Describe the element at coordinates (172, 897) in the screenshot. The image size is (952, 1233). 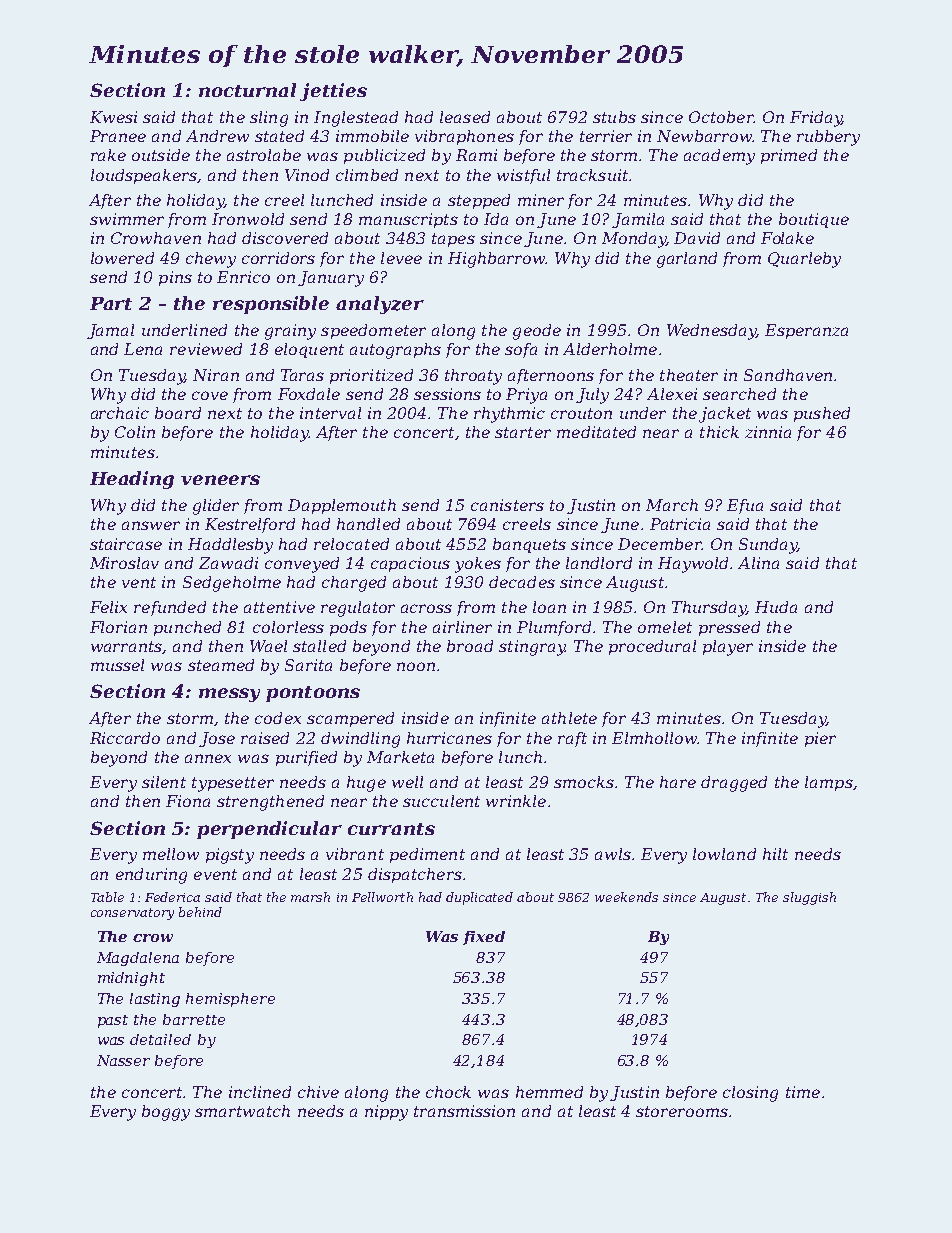
I see `Federica` at that location.
